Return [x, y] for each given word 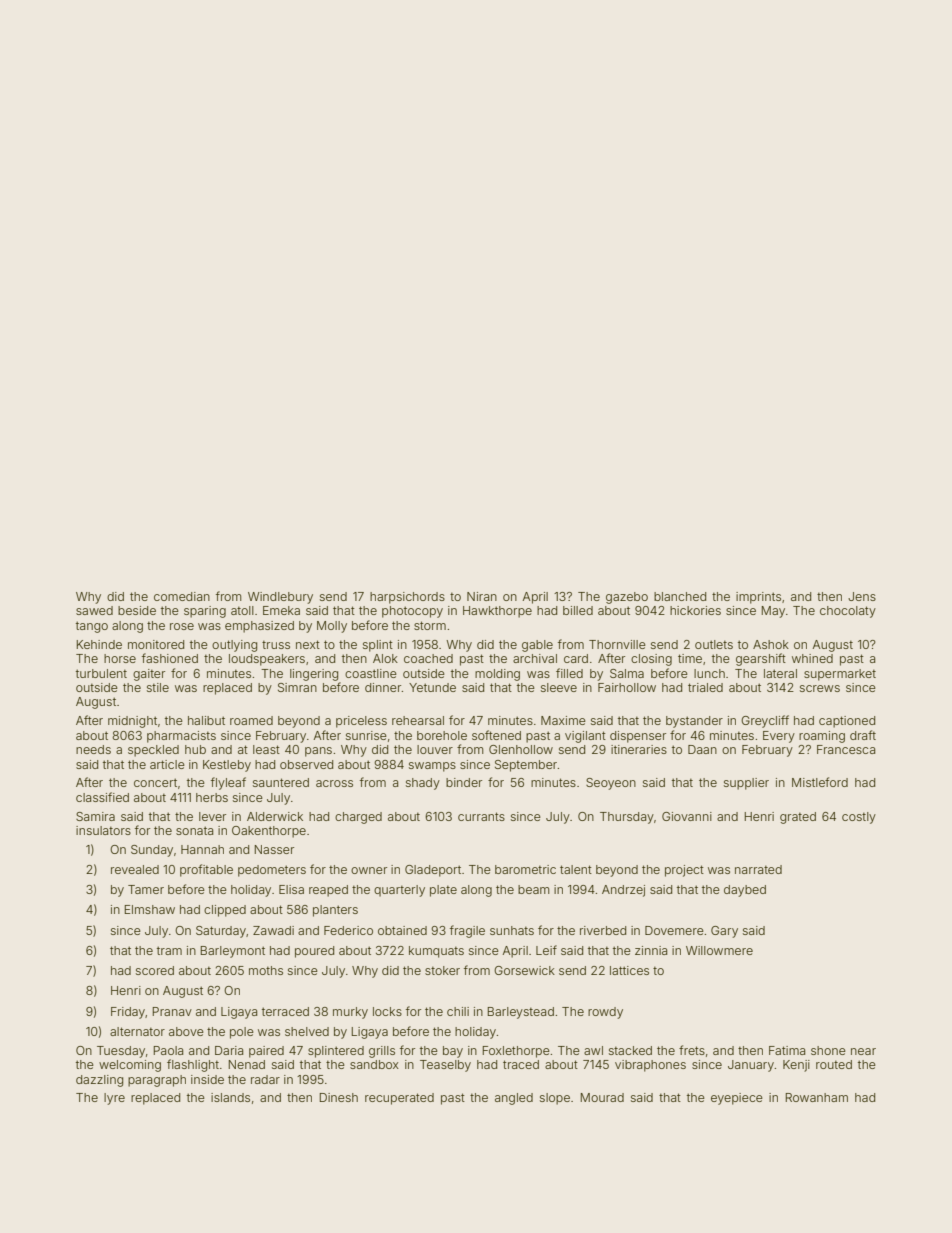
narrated [758, 869]
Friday [128, 1013]
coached [428, 658]
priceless [361, 722]
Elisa [291, 889]
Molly [332, 627]
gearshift [761, 659]
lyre [114, 1099]
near [863, 1051]
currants [481, 816]
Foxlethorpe [516, 1052]
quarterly [399, 891]
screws [820, 688]
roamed [251, 720]
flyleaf [228, 783]
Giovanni [687, 816]
